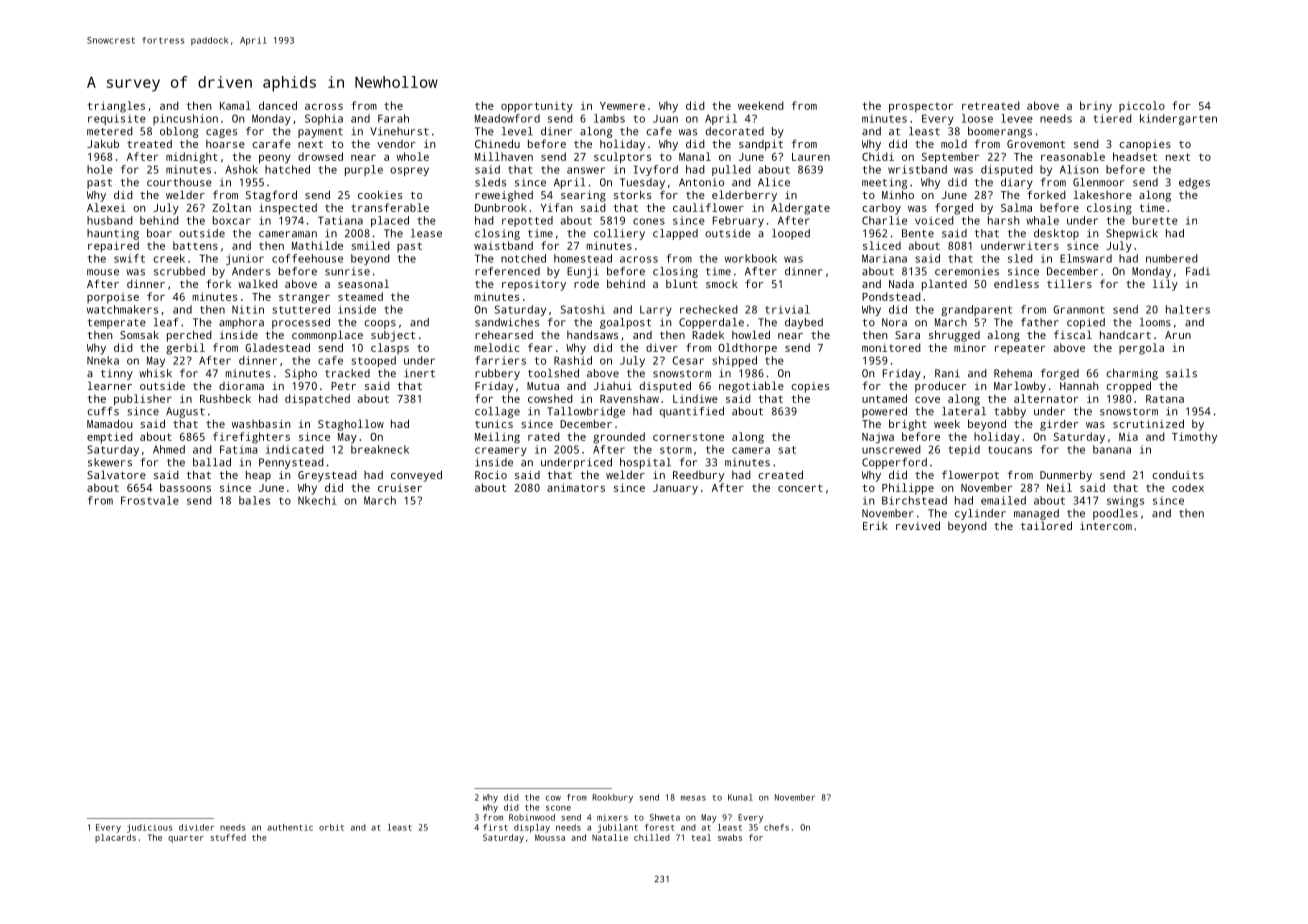 The height and width of the screenshot is (924, 1308). I want to click on chilled, so click(652, 837).
